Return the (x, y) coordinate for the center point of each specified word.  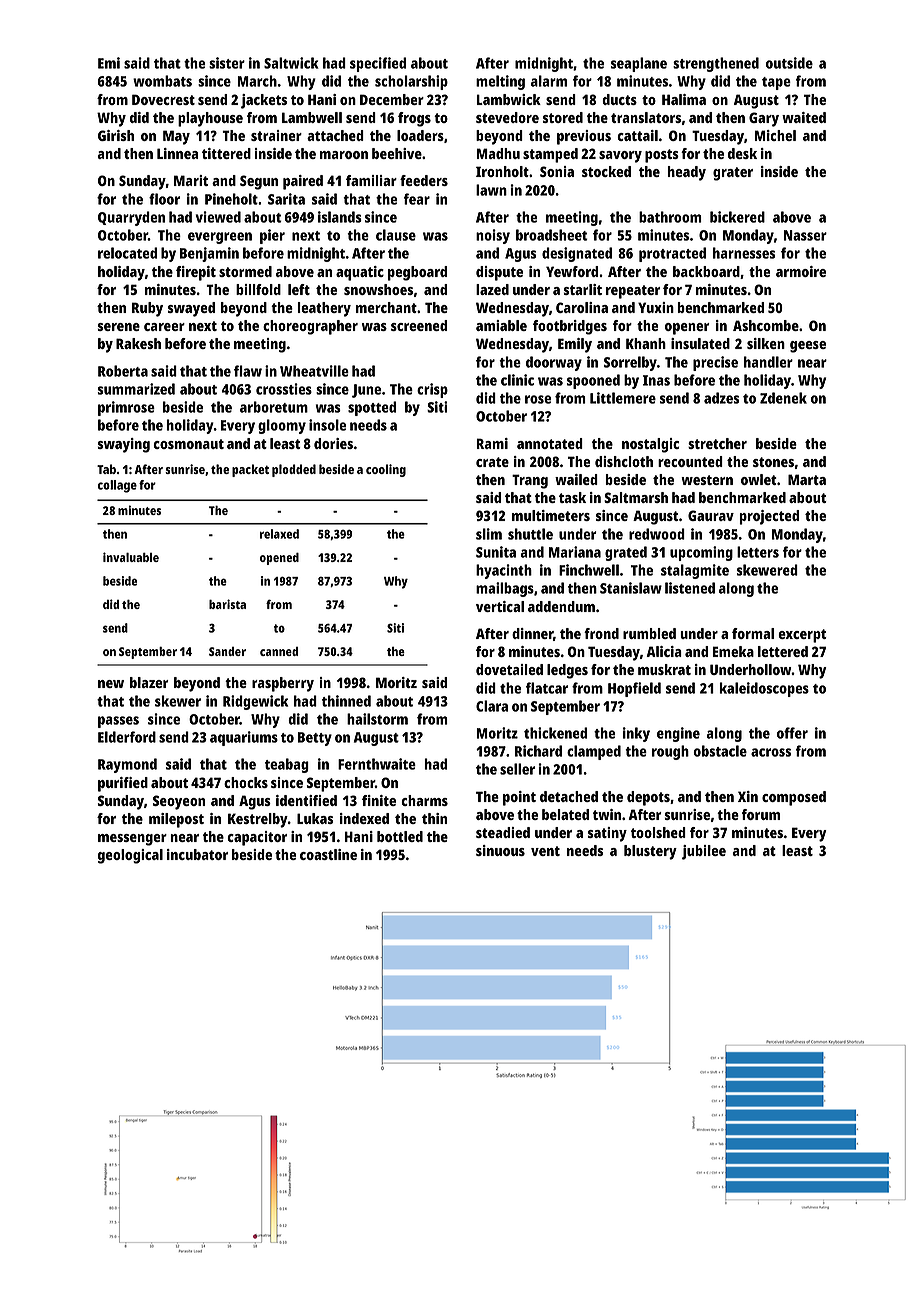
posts (662, 156)
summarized (136, 389)
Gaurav (711, 515)
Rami (492, 443)
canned (279, 651)
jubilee (704, 852)
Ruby (147, 309)
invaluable (131, 557)
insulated (700, 343)
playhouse (210, 119)
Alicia (664, 651)
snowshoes (378, 289)
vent (545, 851)
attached (335, 135)
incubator (197, 854)
